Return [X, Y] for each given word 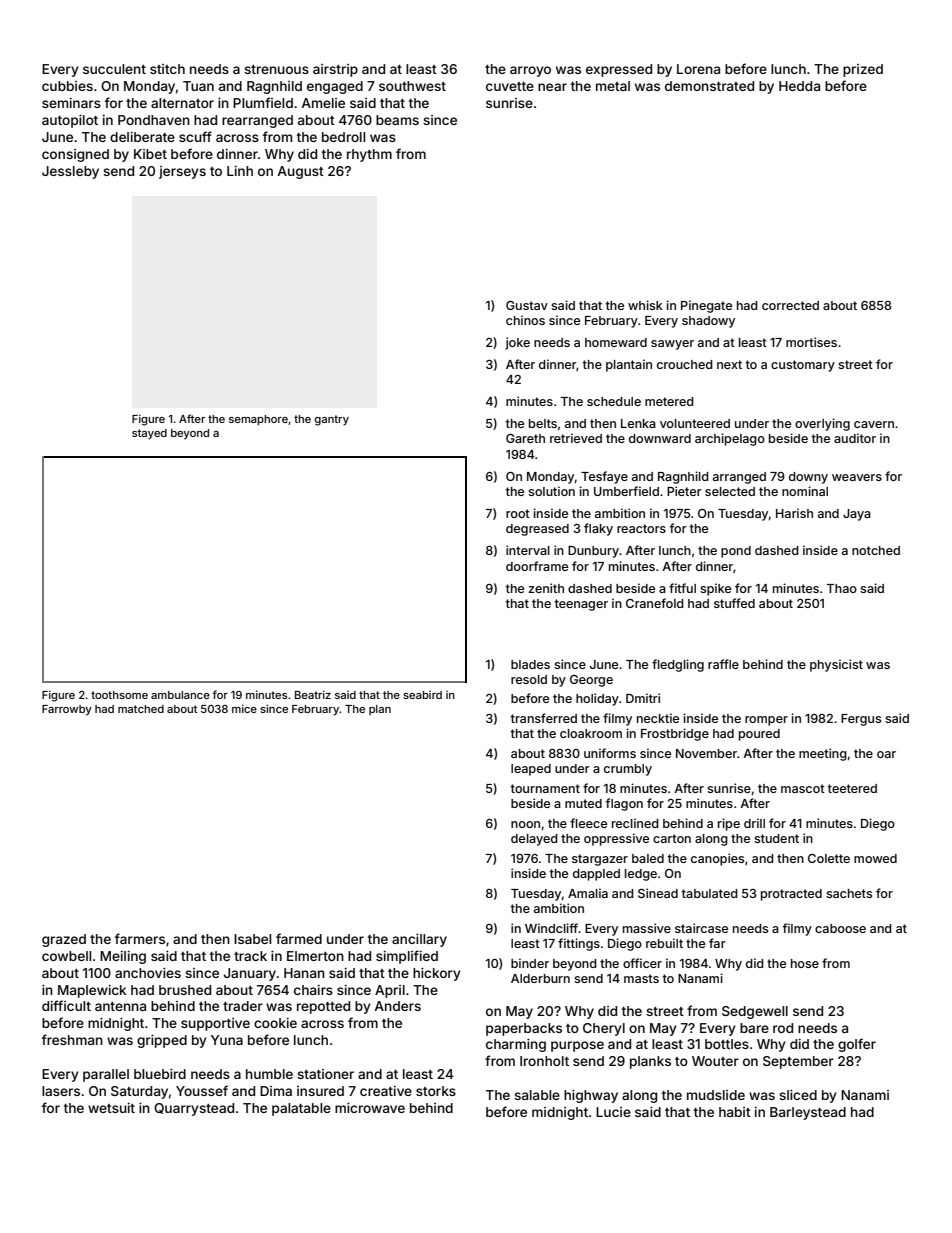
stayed [149, 434]
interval [528, 550]
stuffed [734, 603]
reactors [641, 528]
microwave [370, 1108]
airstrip [335, 70]
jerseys [182, 172]
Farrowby [67, 710]
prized [863, 70]
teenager [581, 605]
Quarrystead [194, 1109]
